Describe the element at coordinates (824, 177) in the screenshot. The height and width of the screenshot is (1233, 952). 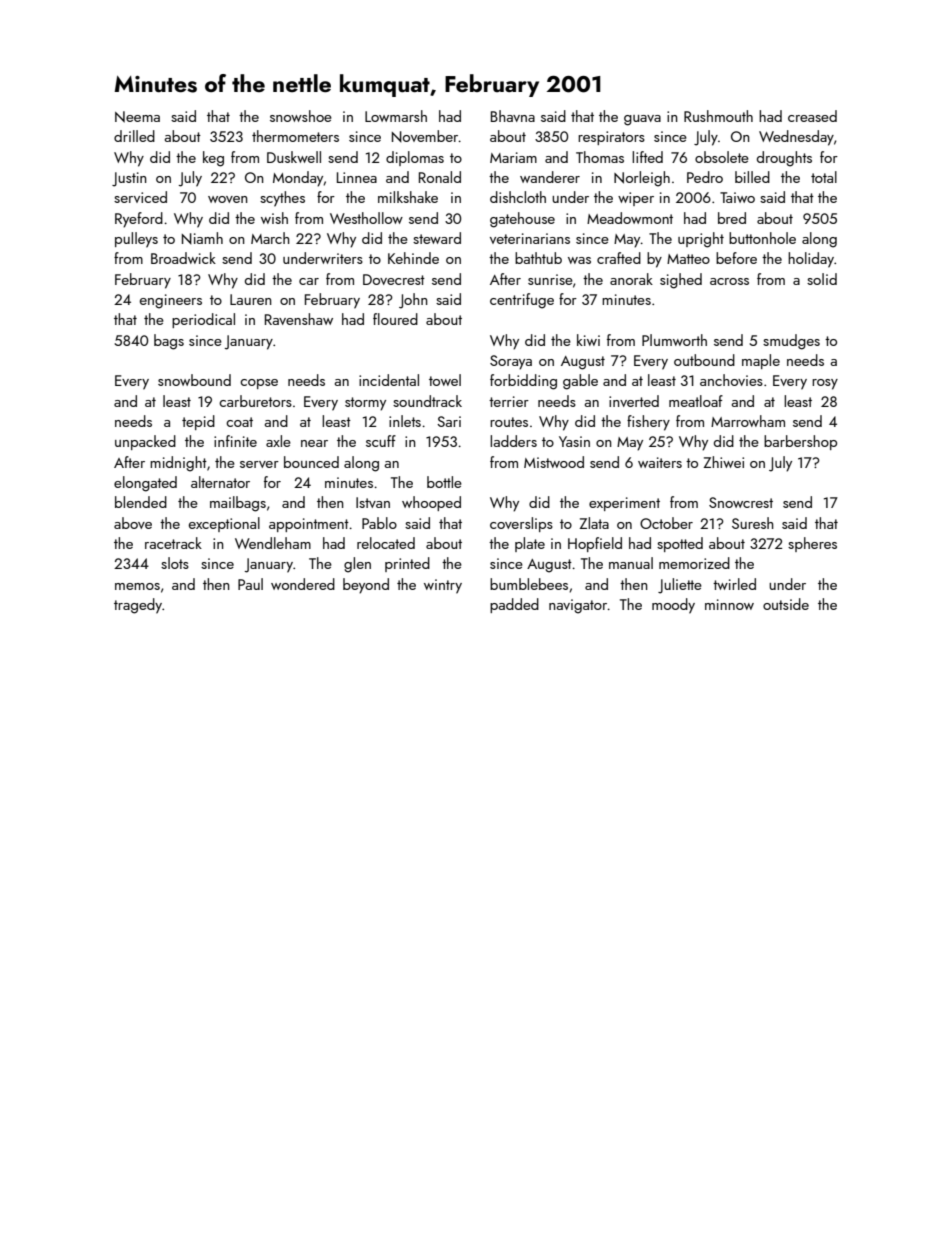
I see `total` at that location.
